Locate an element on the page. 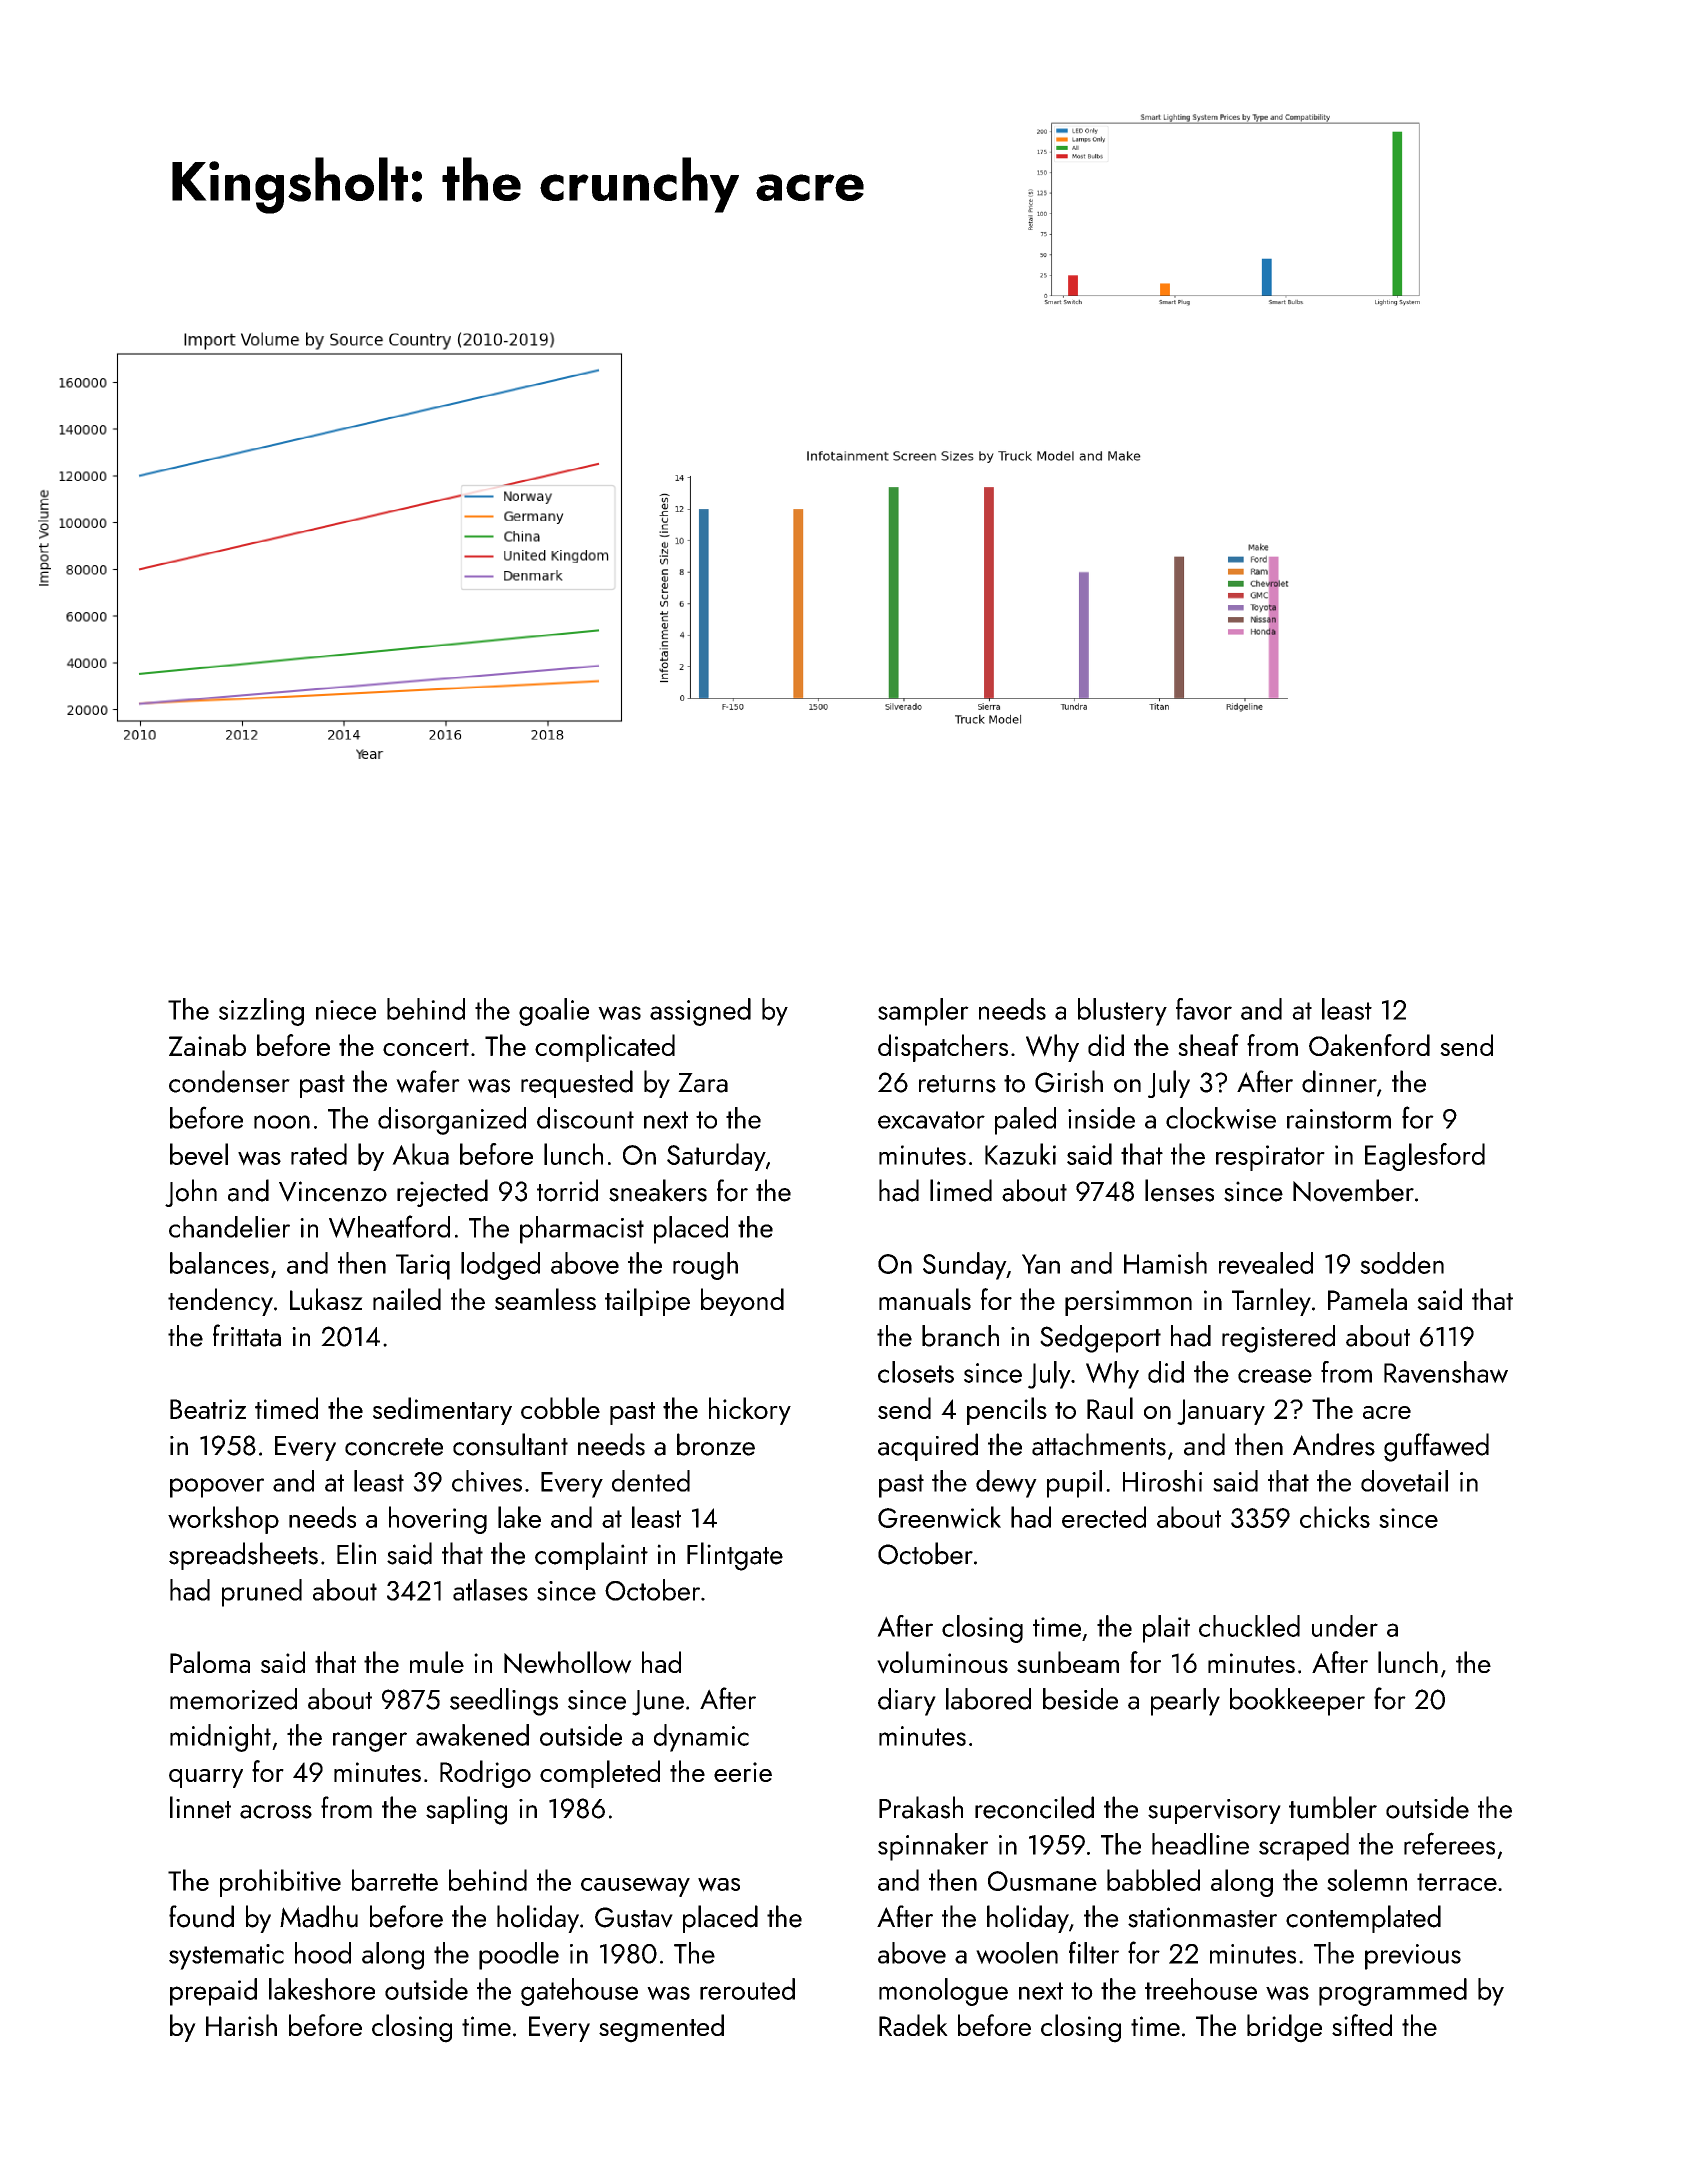  dovetail is located at coordinates (1404, 1481).
